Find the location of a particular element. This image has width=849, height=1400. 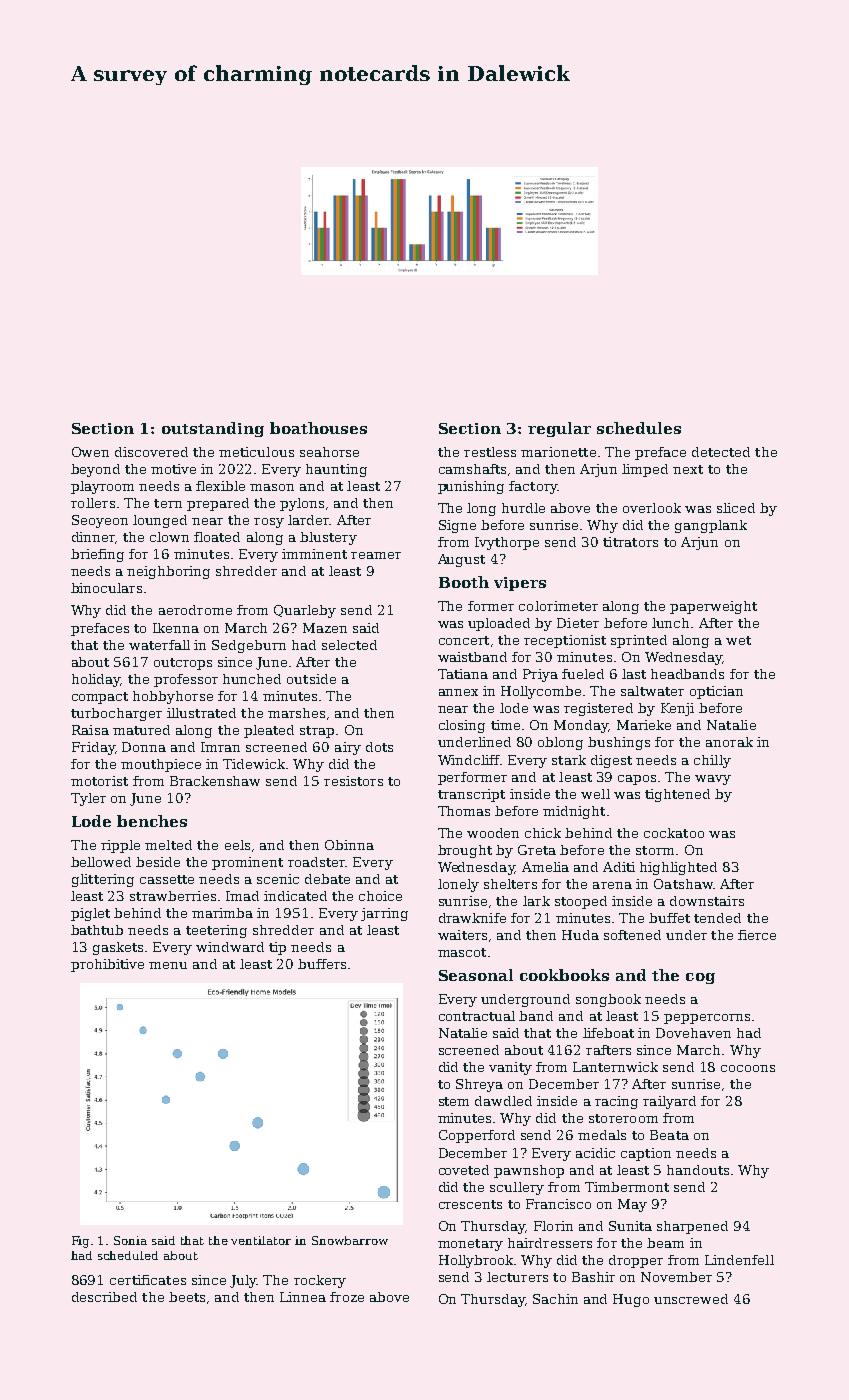

schedules is located at coordinates (639, 428).
